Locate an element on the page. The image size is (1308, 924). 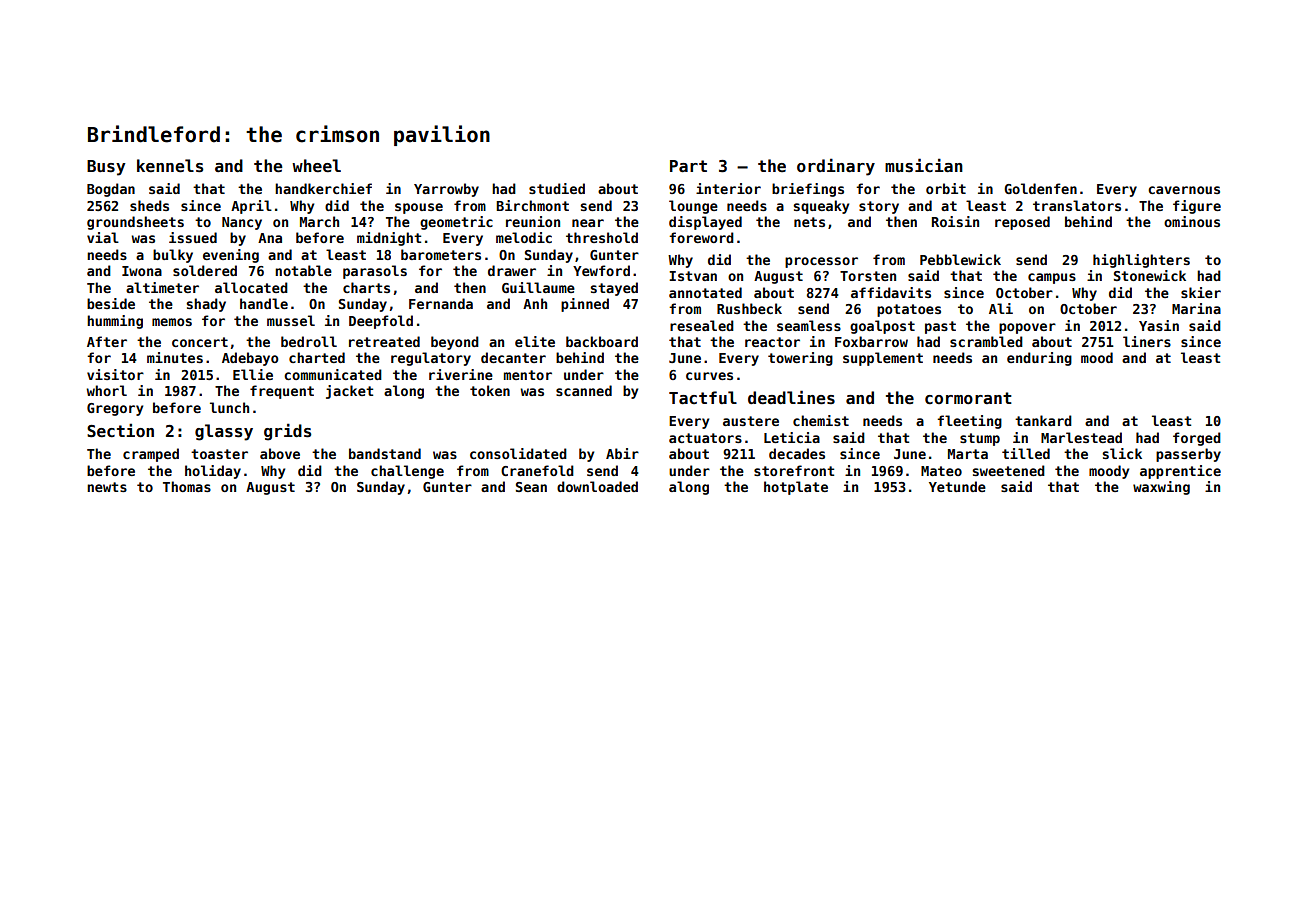
wheel is located at coordinates (316, 166).
